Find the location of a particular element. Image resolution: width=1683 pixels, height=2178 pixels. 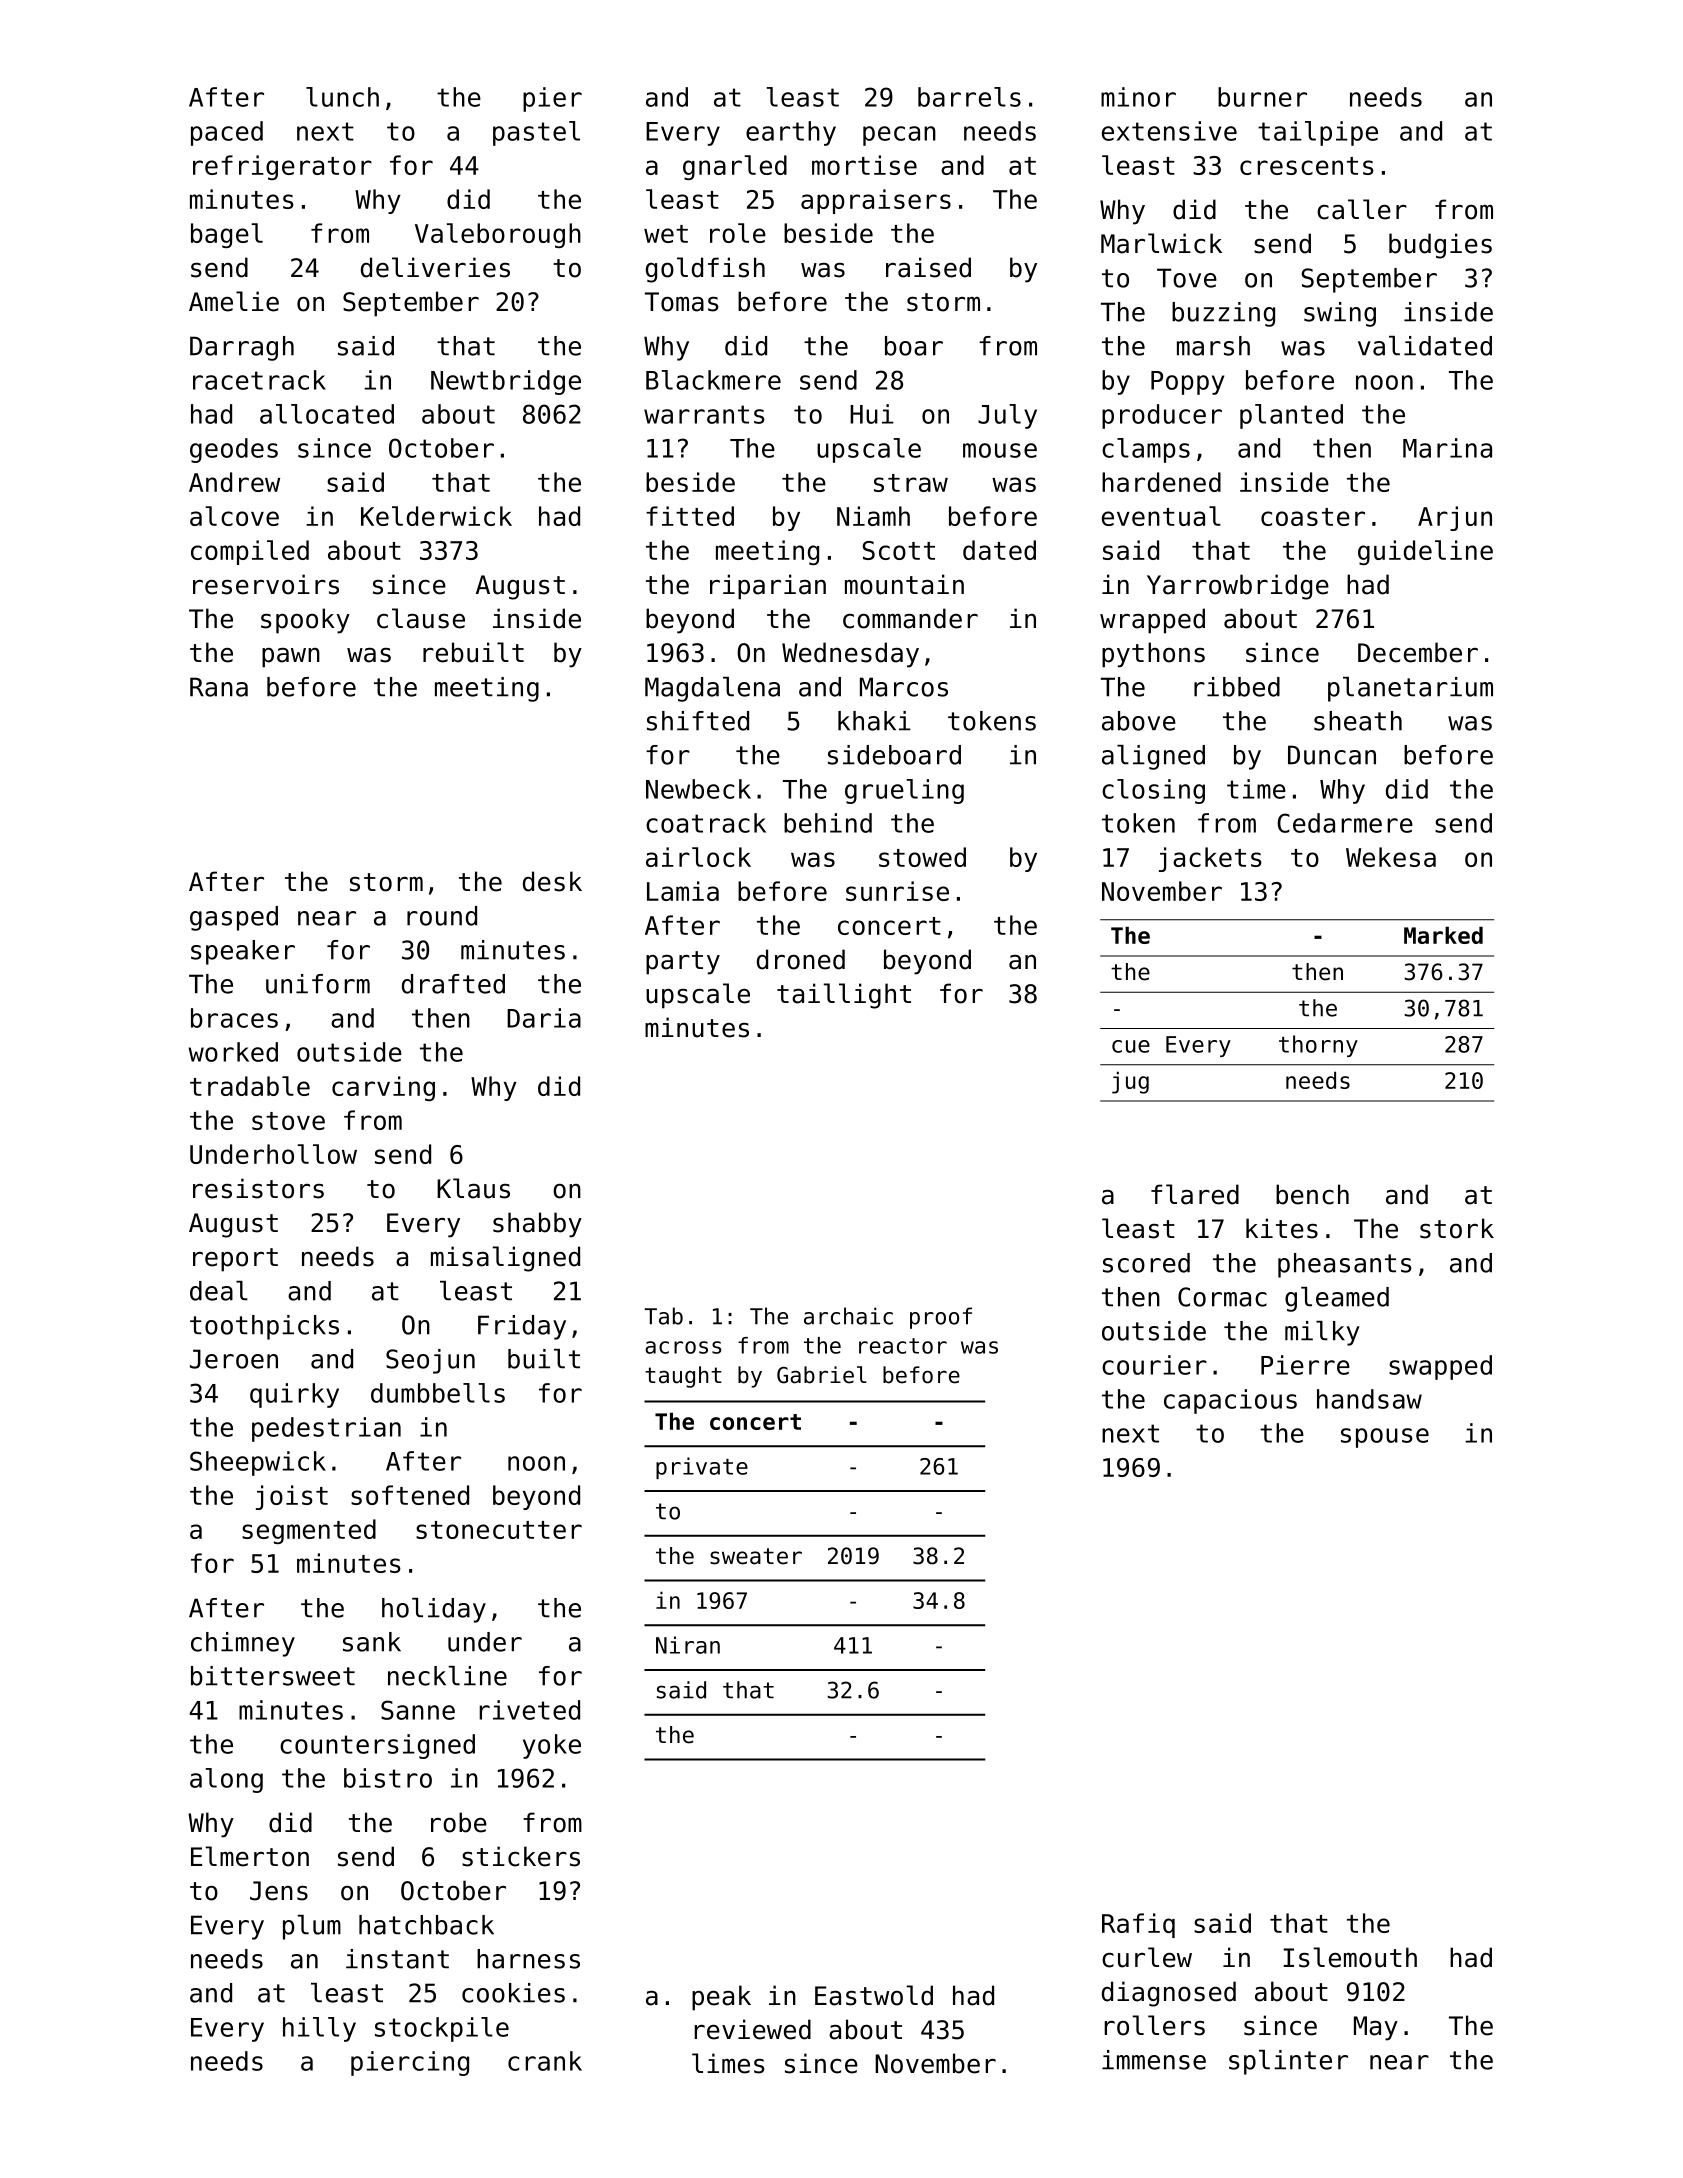

earthy is located at coordinates (791, 133).
